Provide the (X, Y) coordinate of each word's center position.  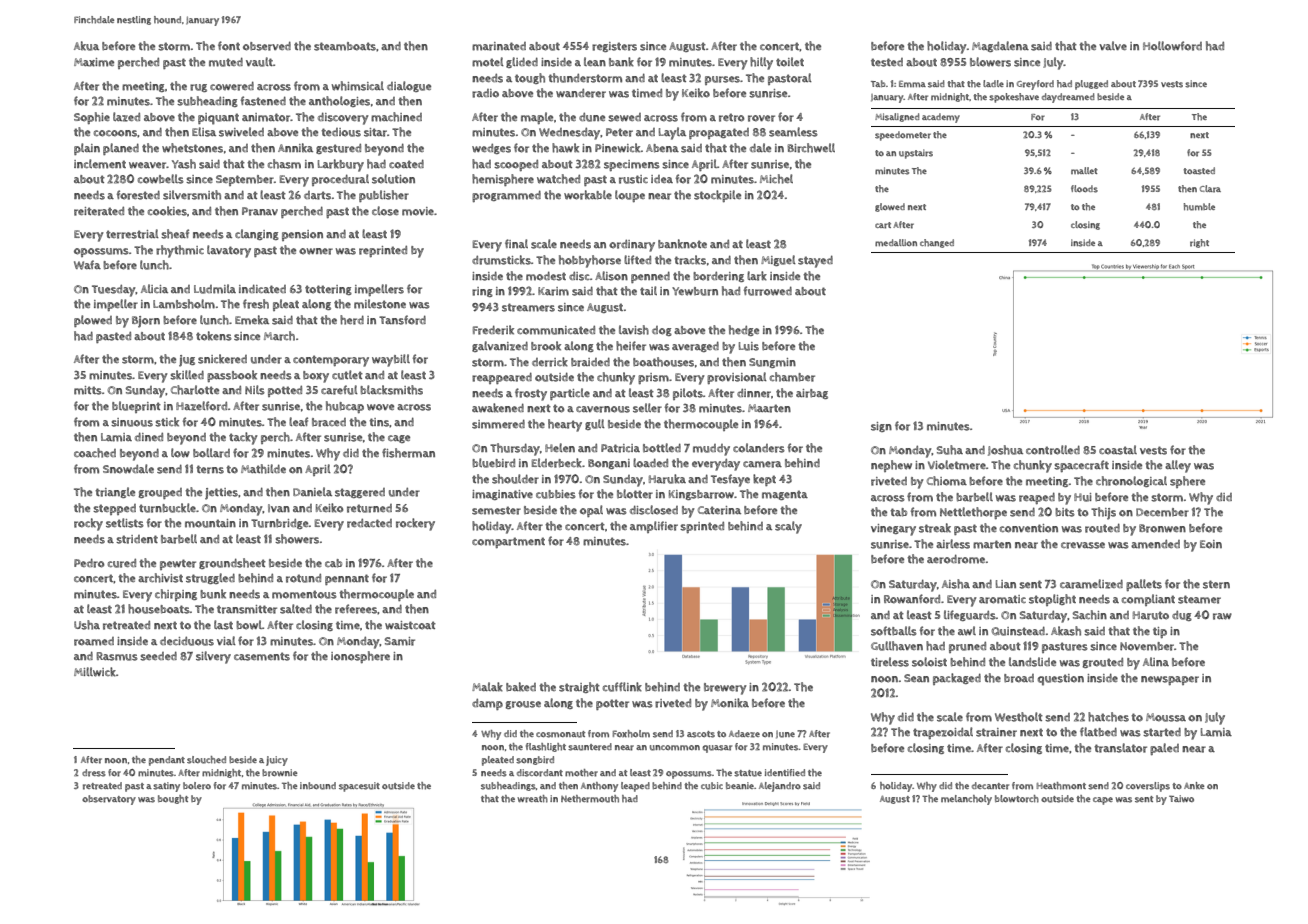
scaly (788, 527)
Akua (86, 46)
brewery (725, 689)
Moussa (1166, 717)
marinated (499, 46)
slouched (206, 760)
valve (1113, 45)
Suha (950, 450)
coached (95, 453)
